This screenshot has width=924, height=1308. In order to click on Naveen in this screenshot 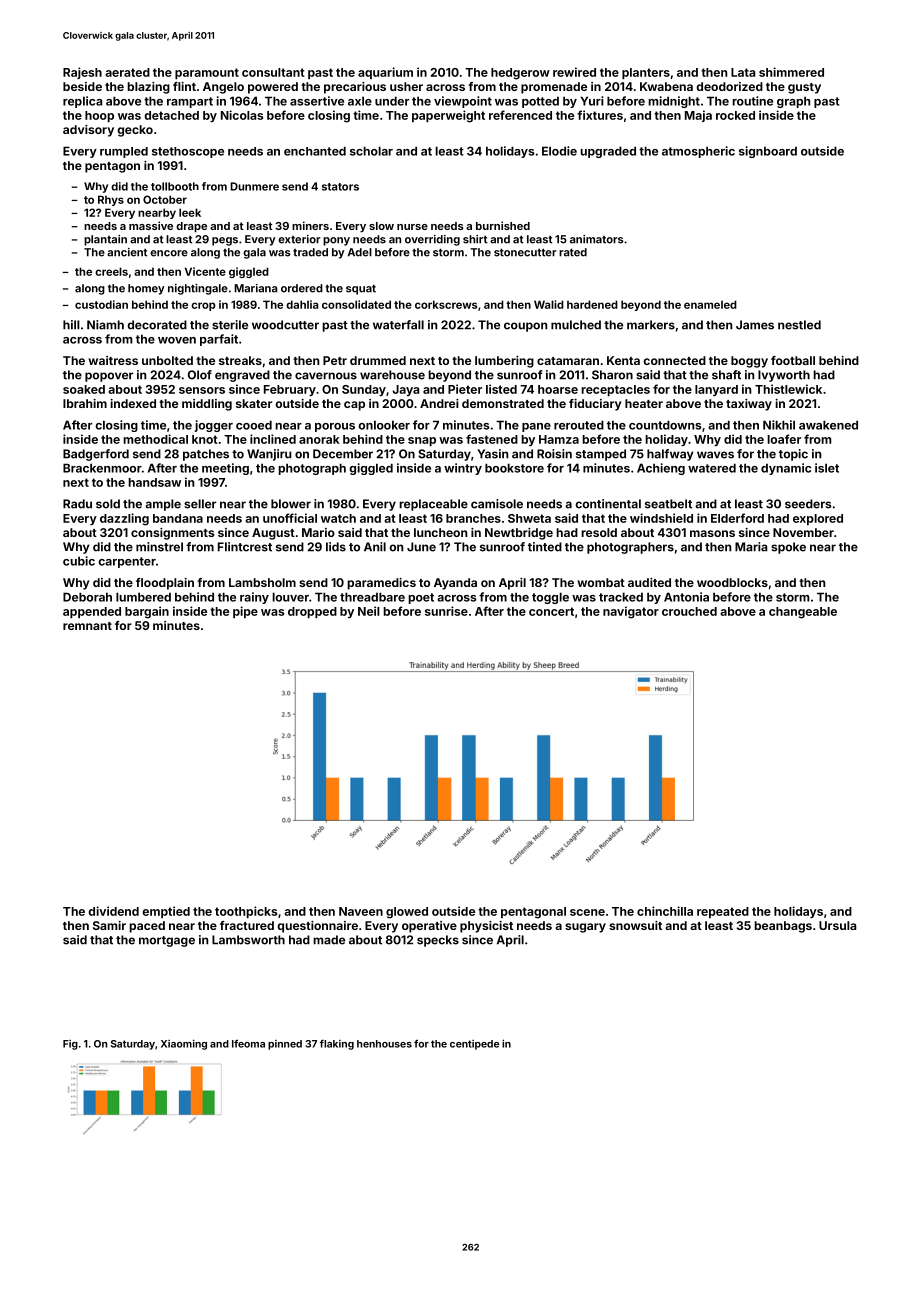, I will do `click(361, 911)`.
